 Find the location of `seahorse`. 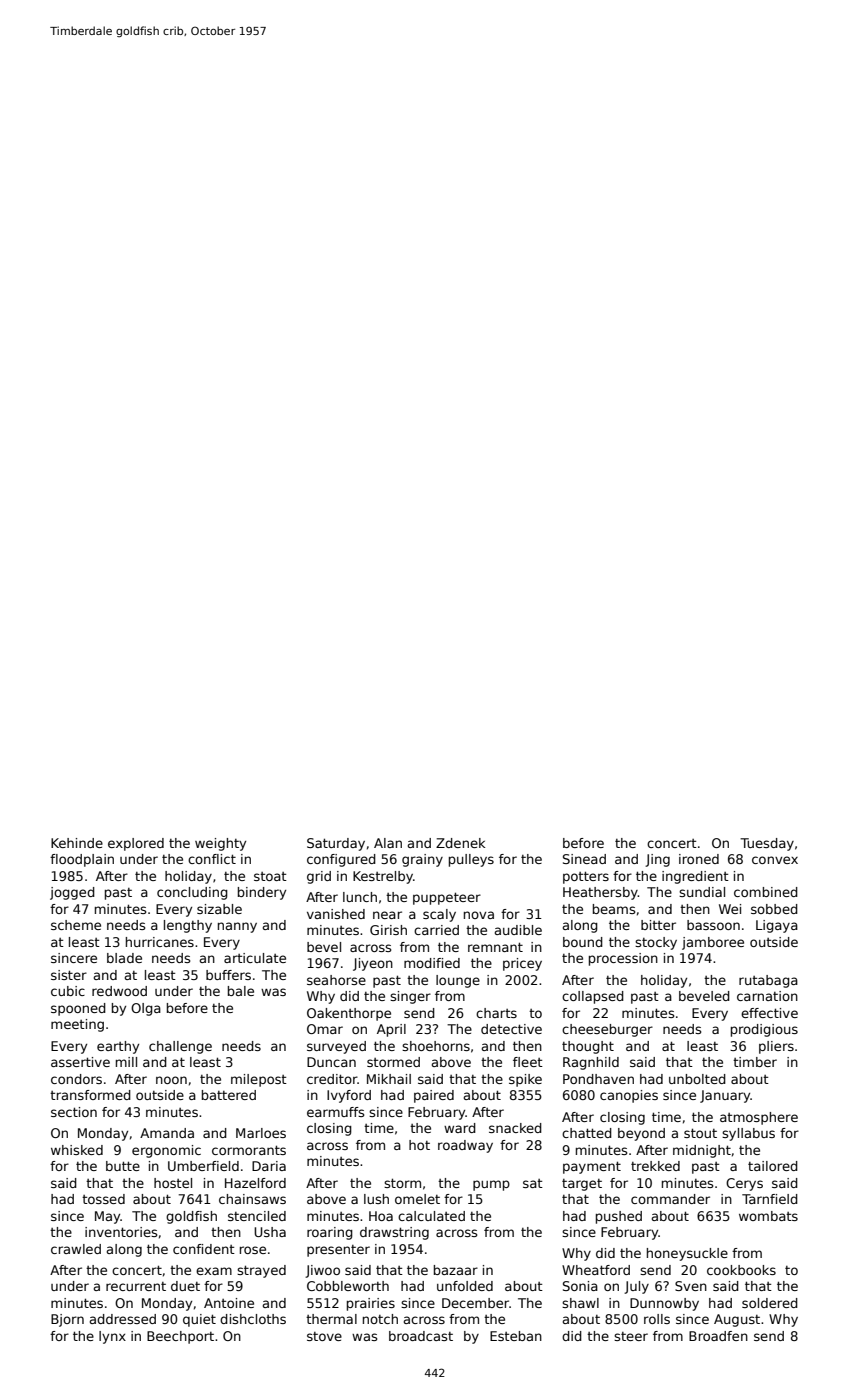

seahorse is located at coordinates (336, 980).
